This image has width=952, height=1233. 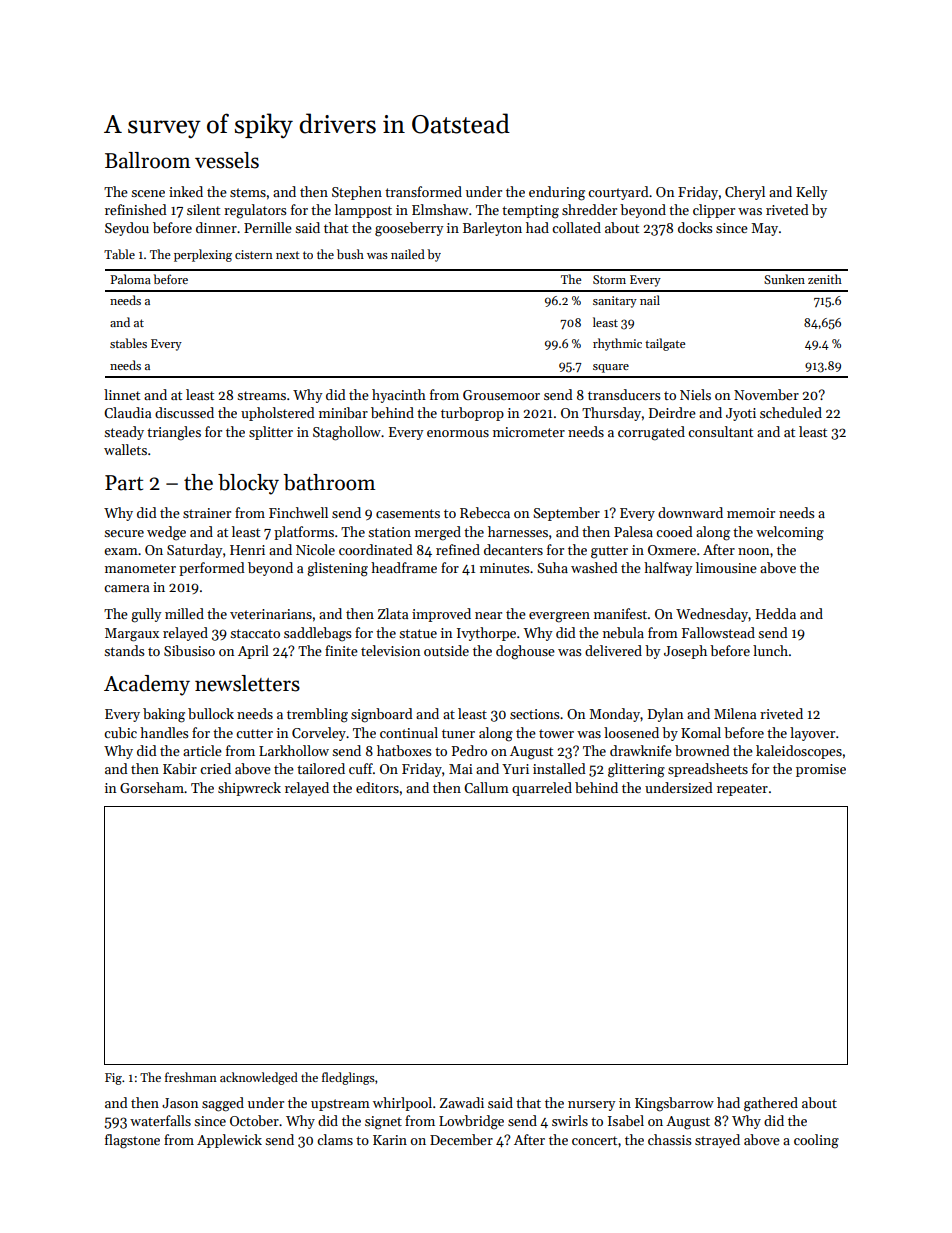 What do you see at coordinates (735, 713) in the image?
I see `Milena` at bounding box center [735, 713].
